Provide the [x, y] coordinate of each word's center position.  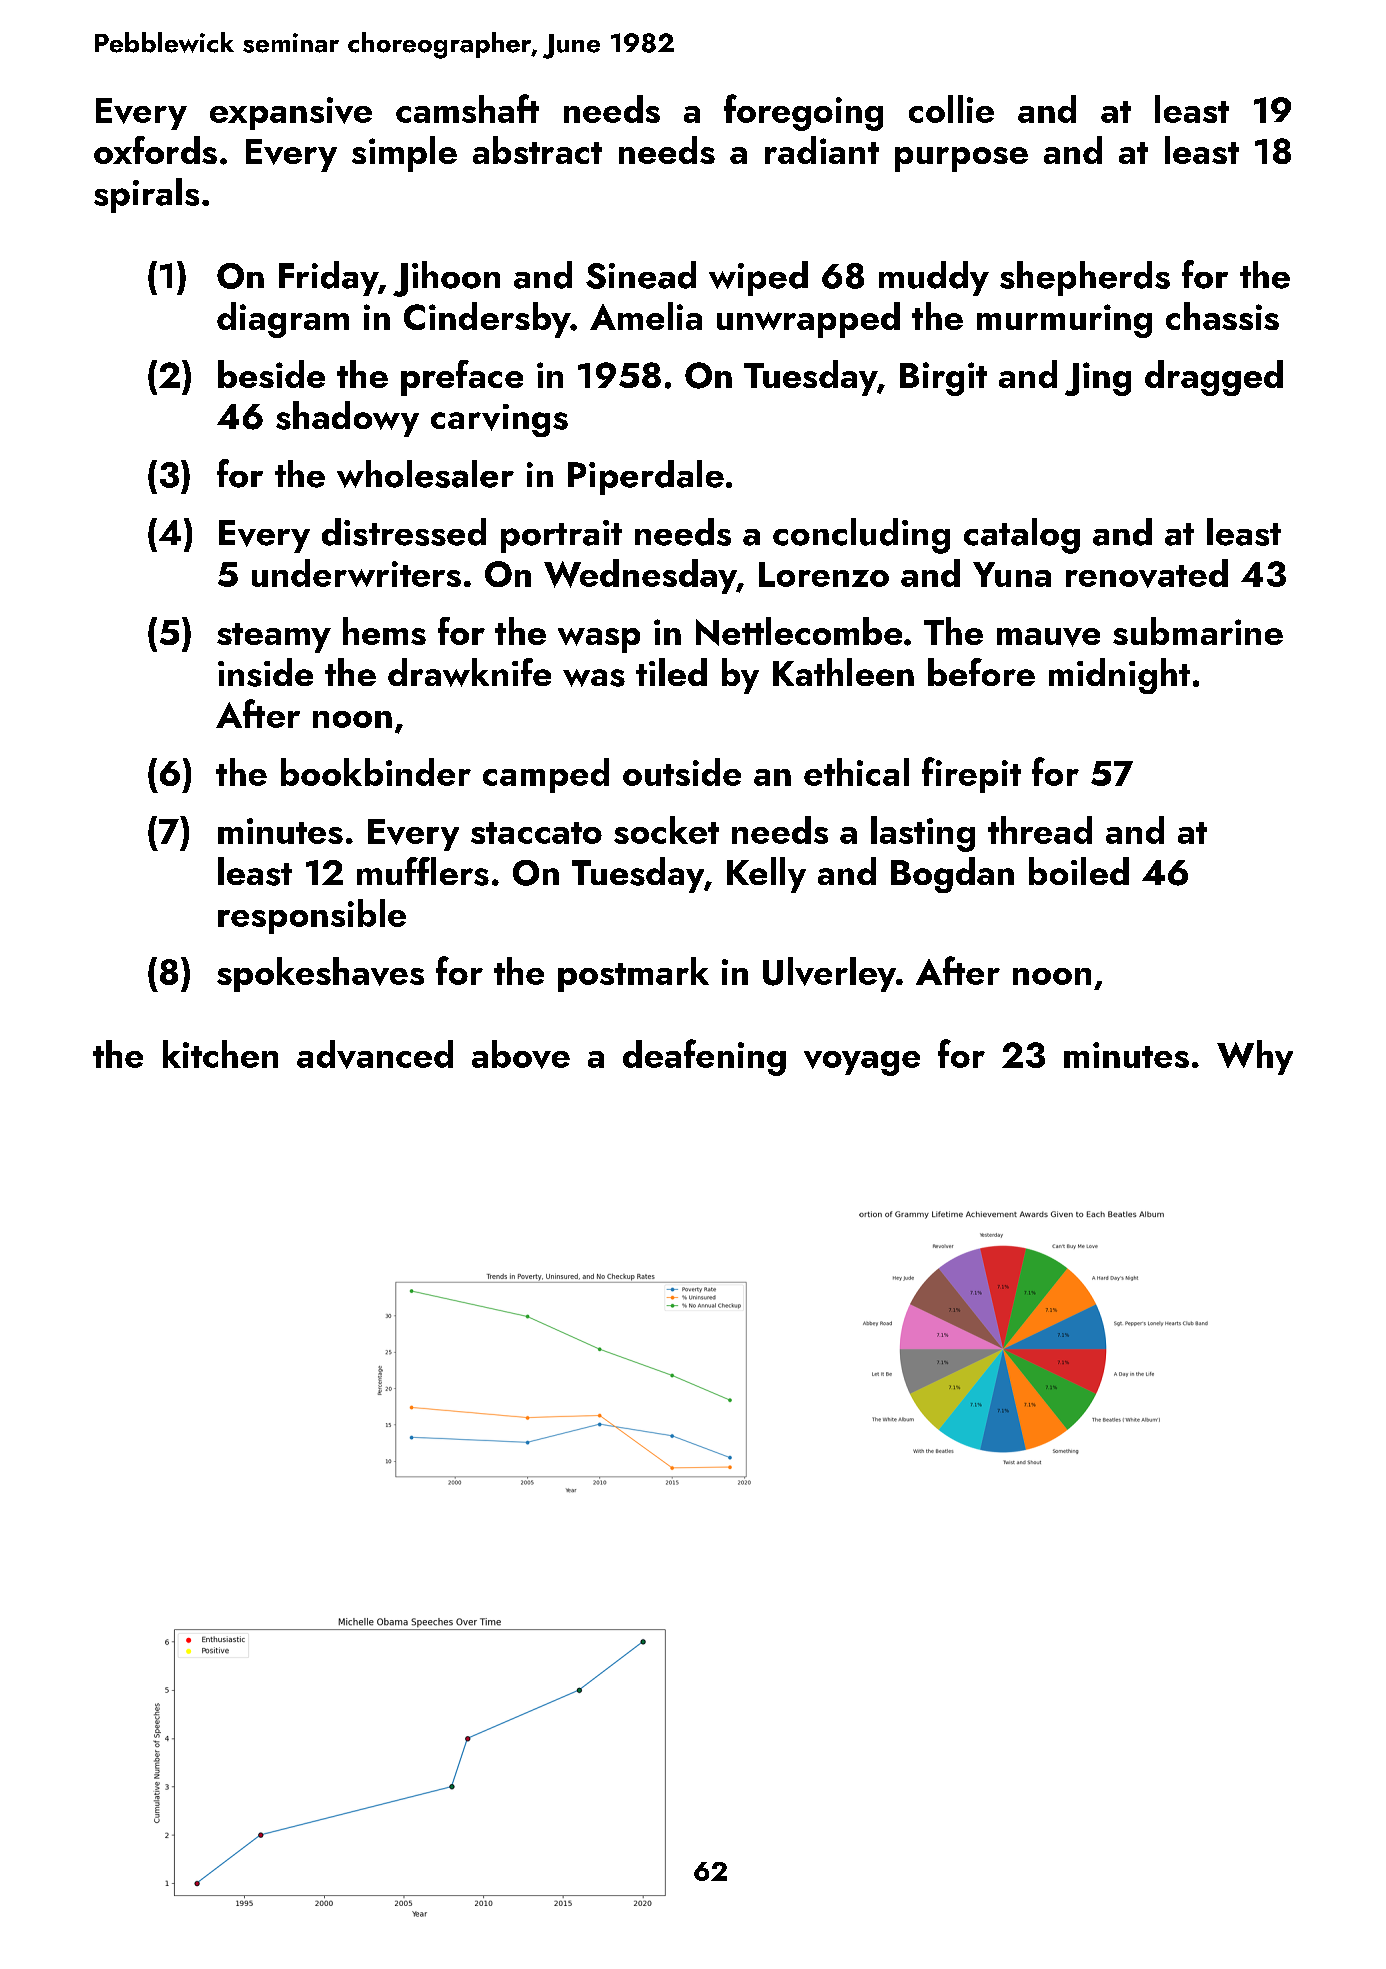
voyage [862, 1063]
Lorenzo [824, 574]
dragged [1214, 378]
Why [1255, 1057]
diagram [283, 320]
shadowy [347, 419]
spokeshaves [320, 974]
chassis [1222, 316]
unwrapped [808, 320]
